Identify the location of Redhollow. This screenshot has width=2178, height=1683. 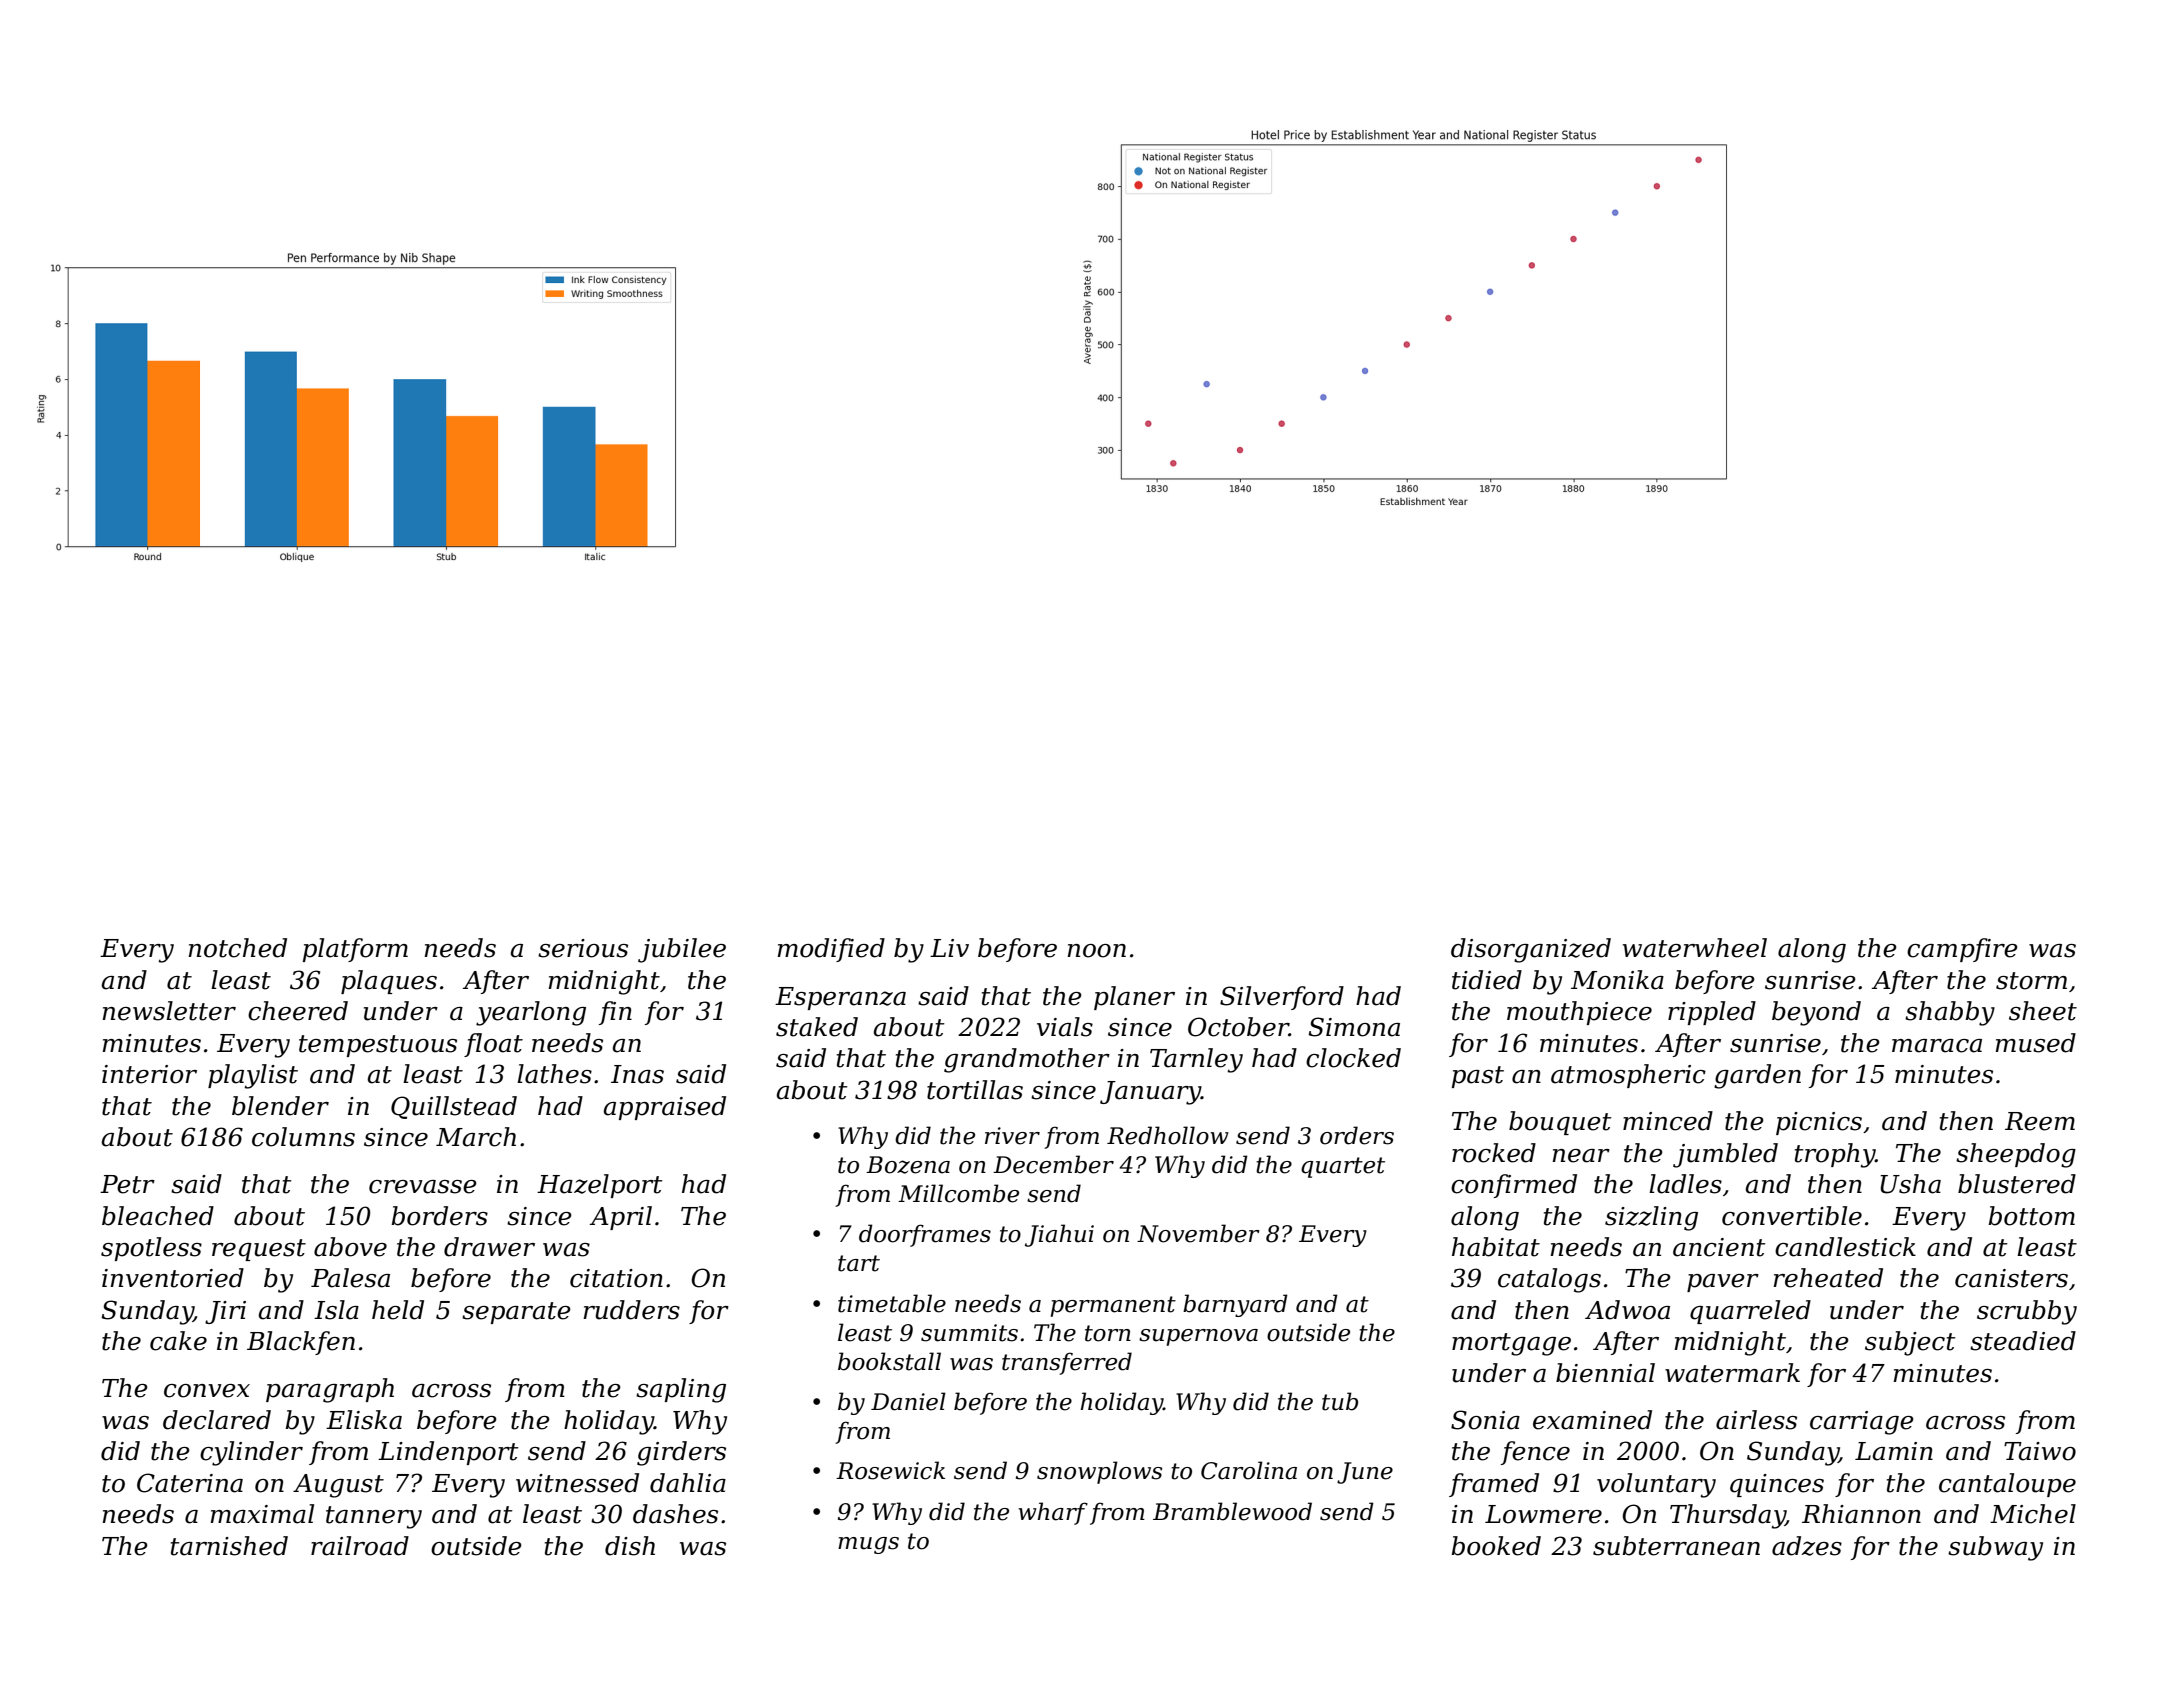
(1168, 1135).
